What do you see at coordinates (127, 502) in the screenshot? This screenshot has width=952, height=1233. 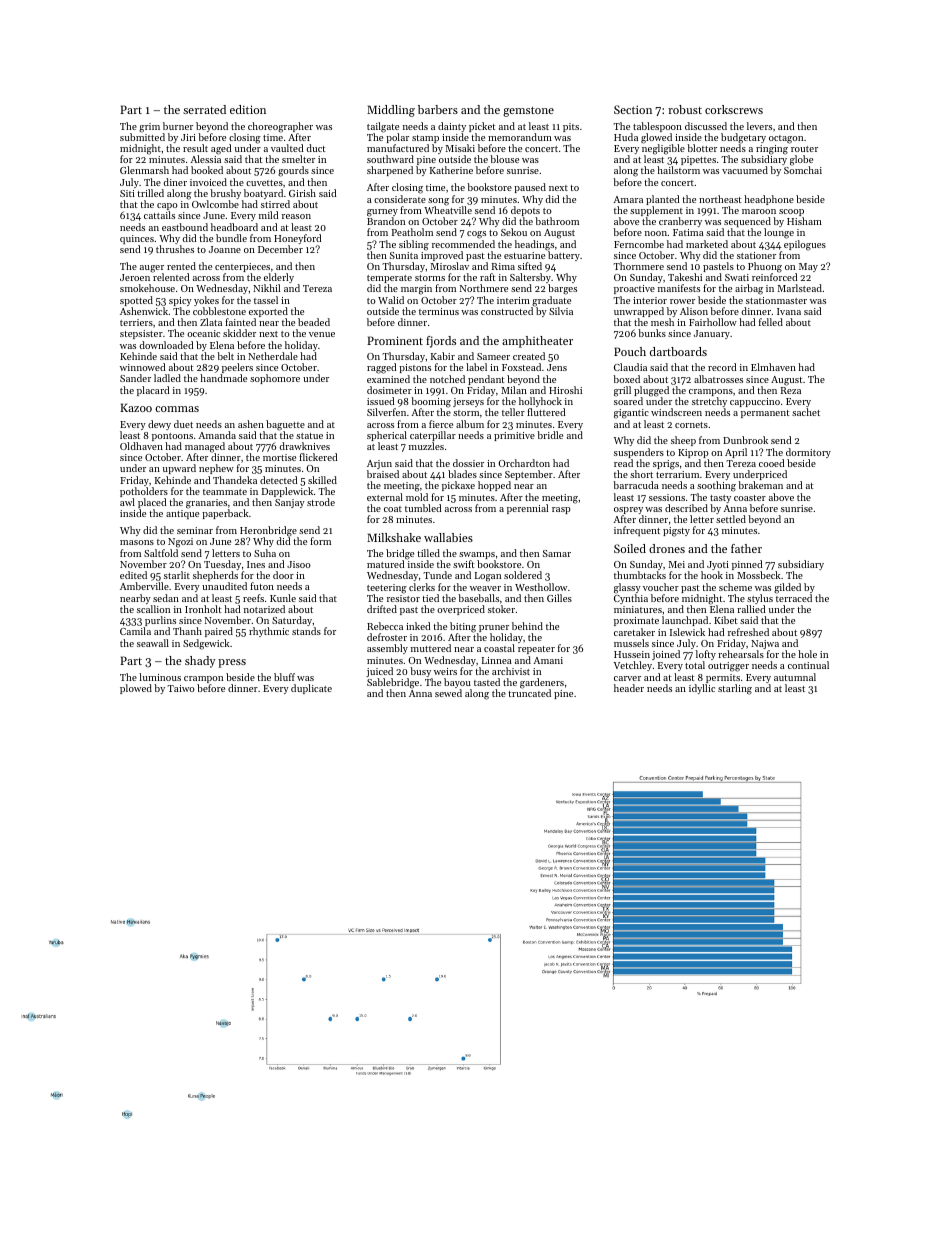 I see `awl` at bounding box center [127, 502].
